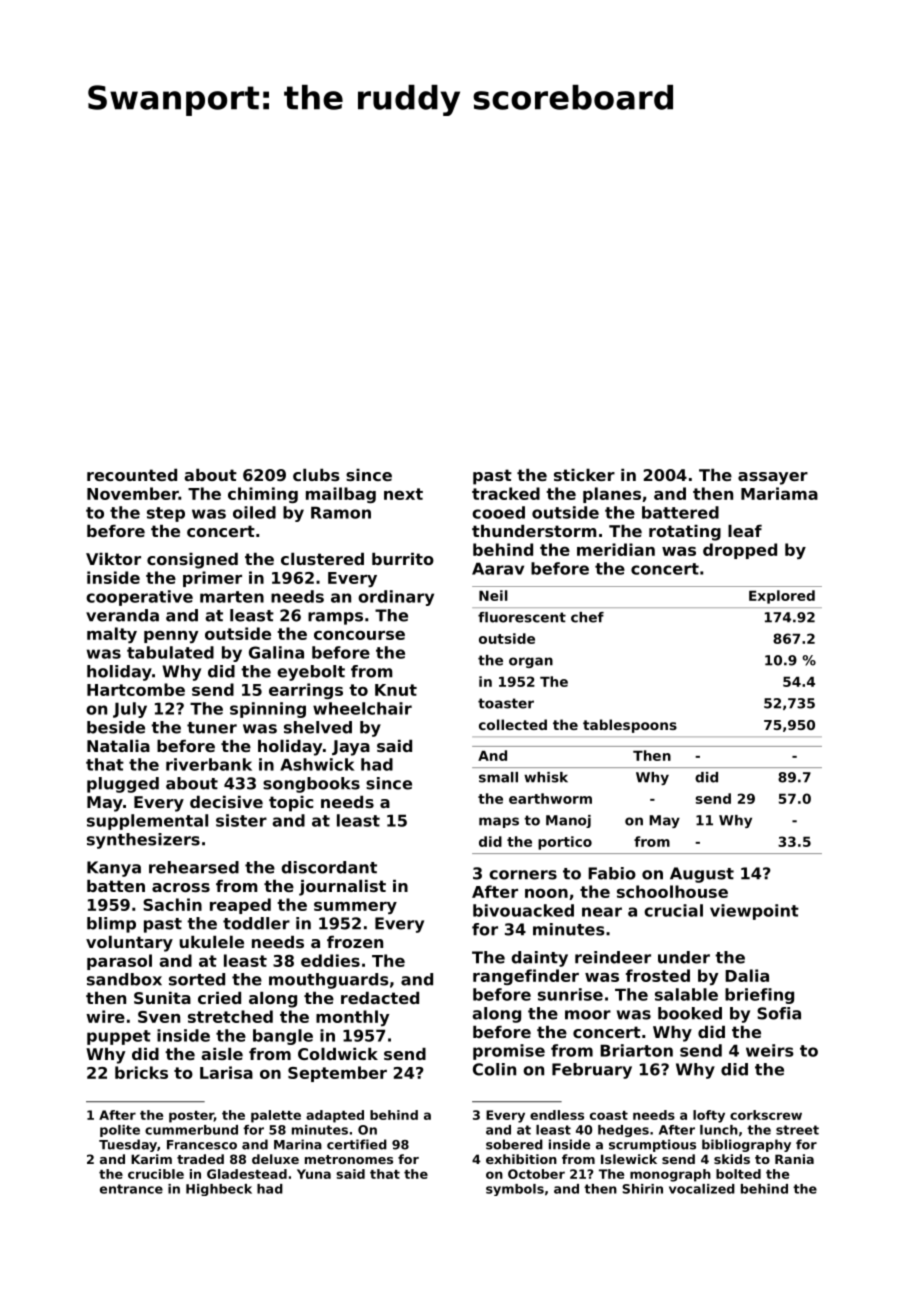 This document has width=908, height=1316. I want to click on Dalia, so click(747, 975).
